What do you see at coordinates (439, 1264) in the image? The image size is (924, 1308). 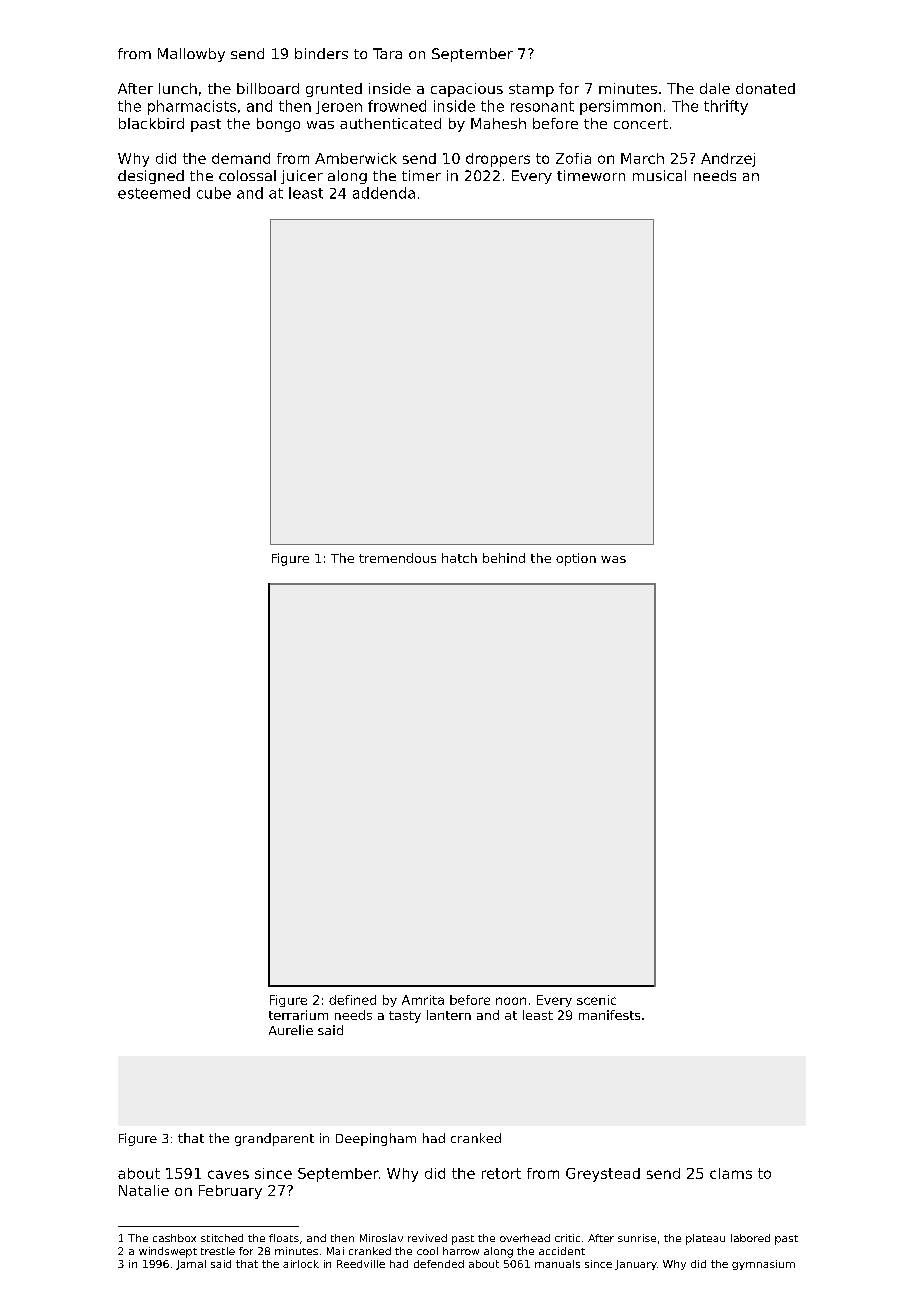 I see `defended` at bounding box center [439, 1264].
